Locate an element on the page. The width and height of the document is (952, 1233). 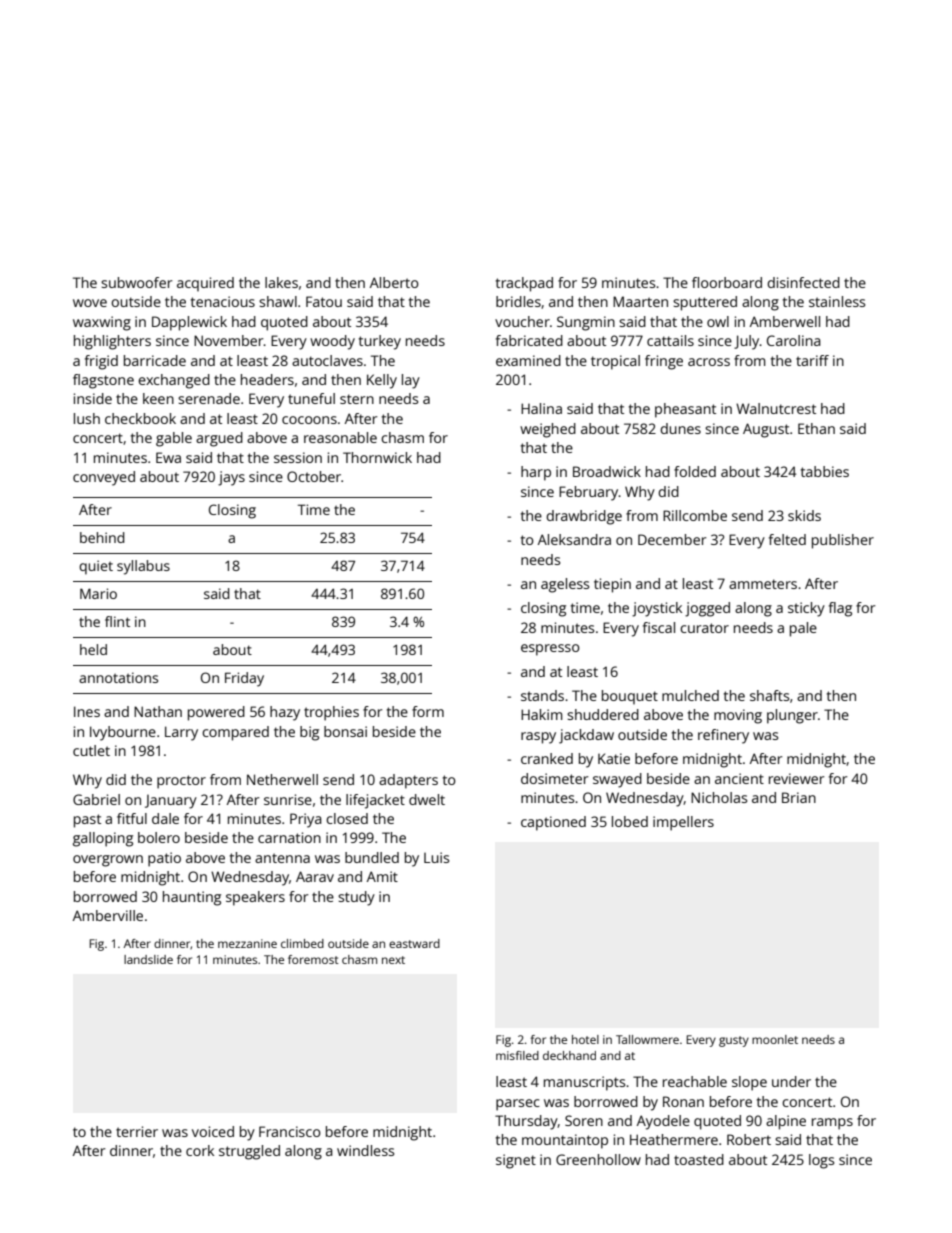
pale is located at coordinates (803, 629).
